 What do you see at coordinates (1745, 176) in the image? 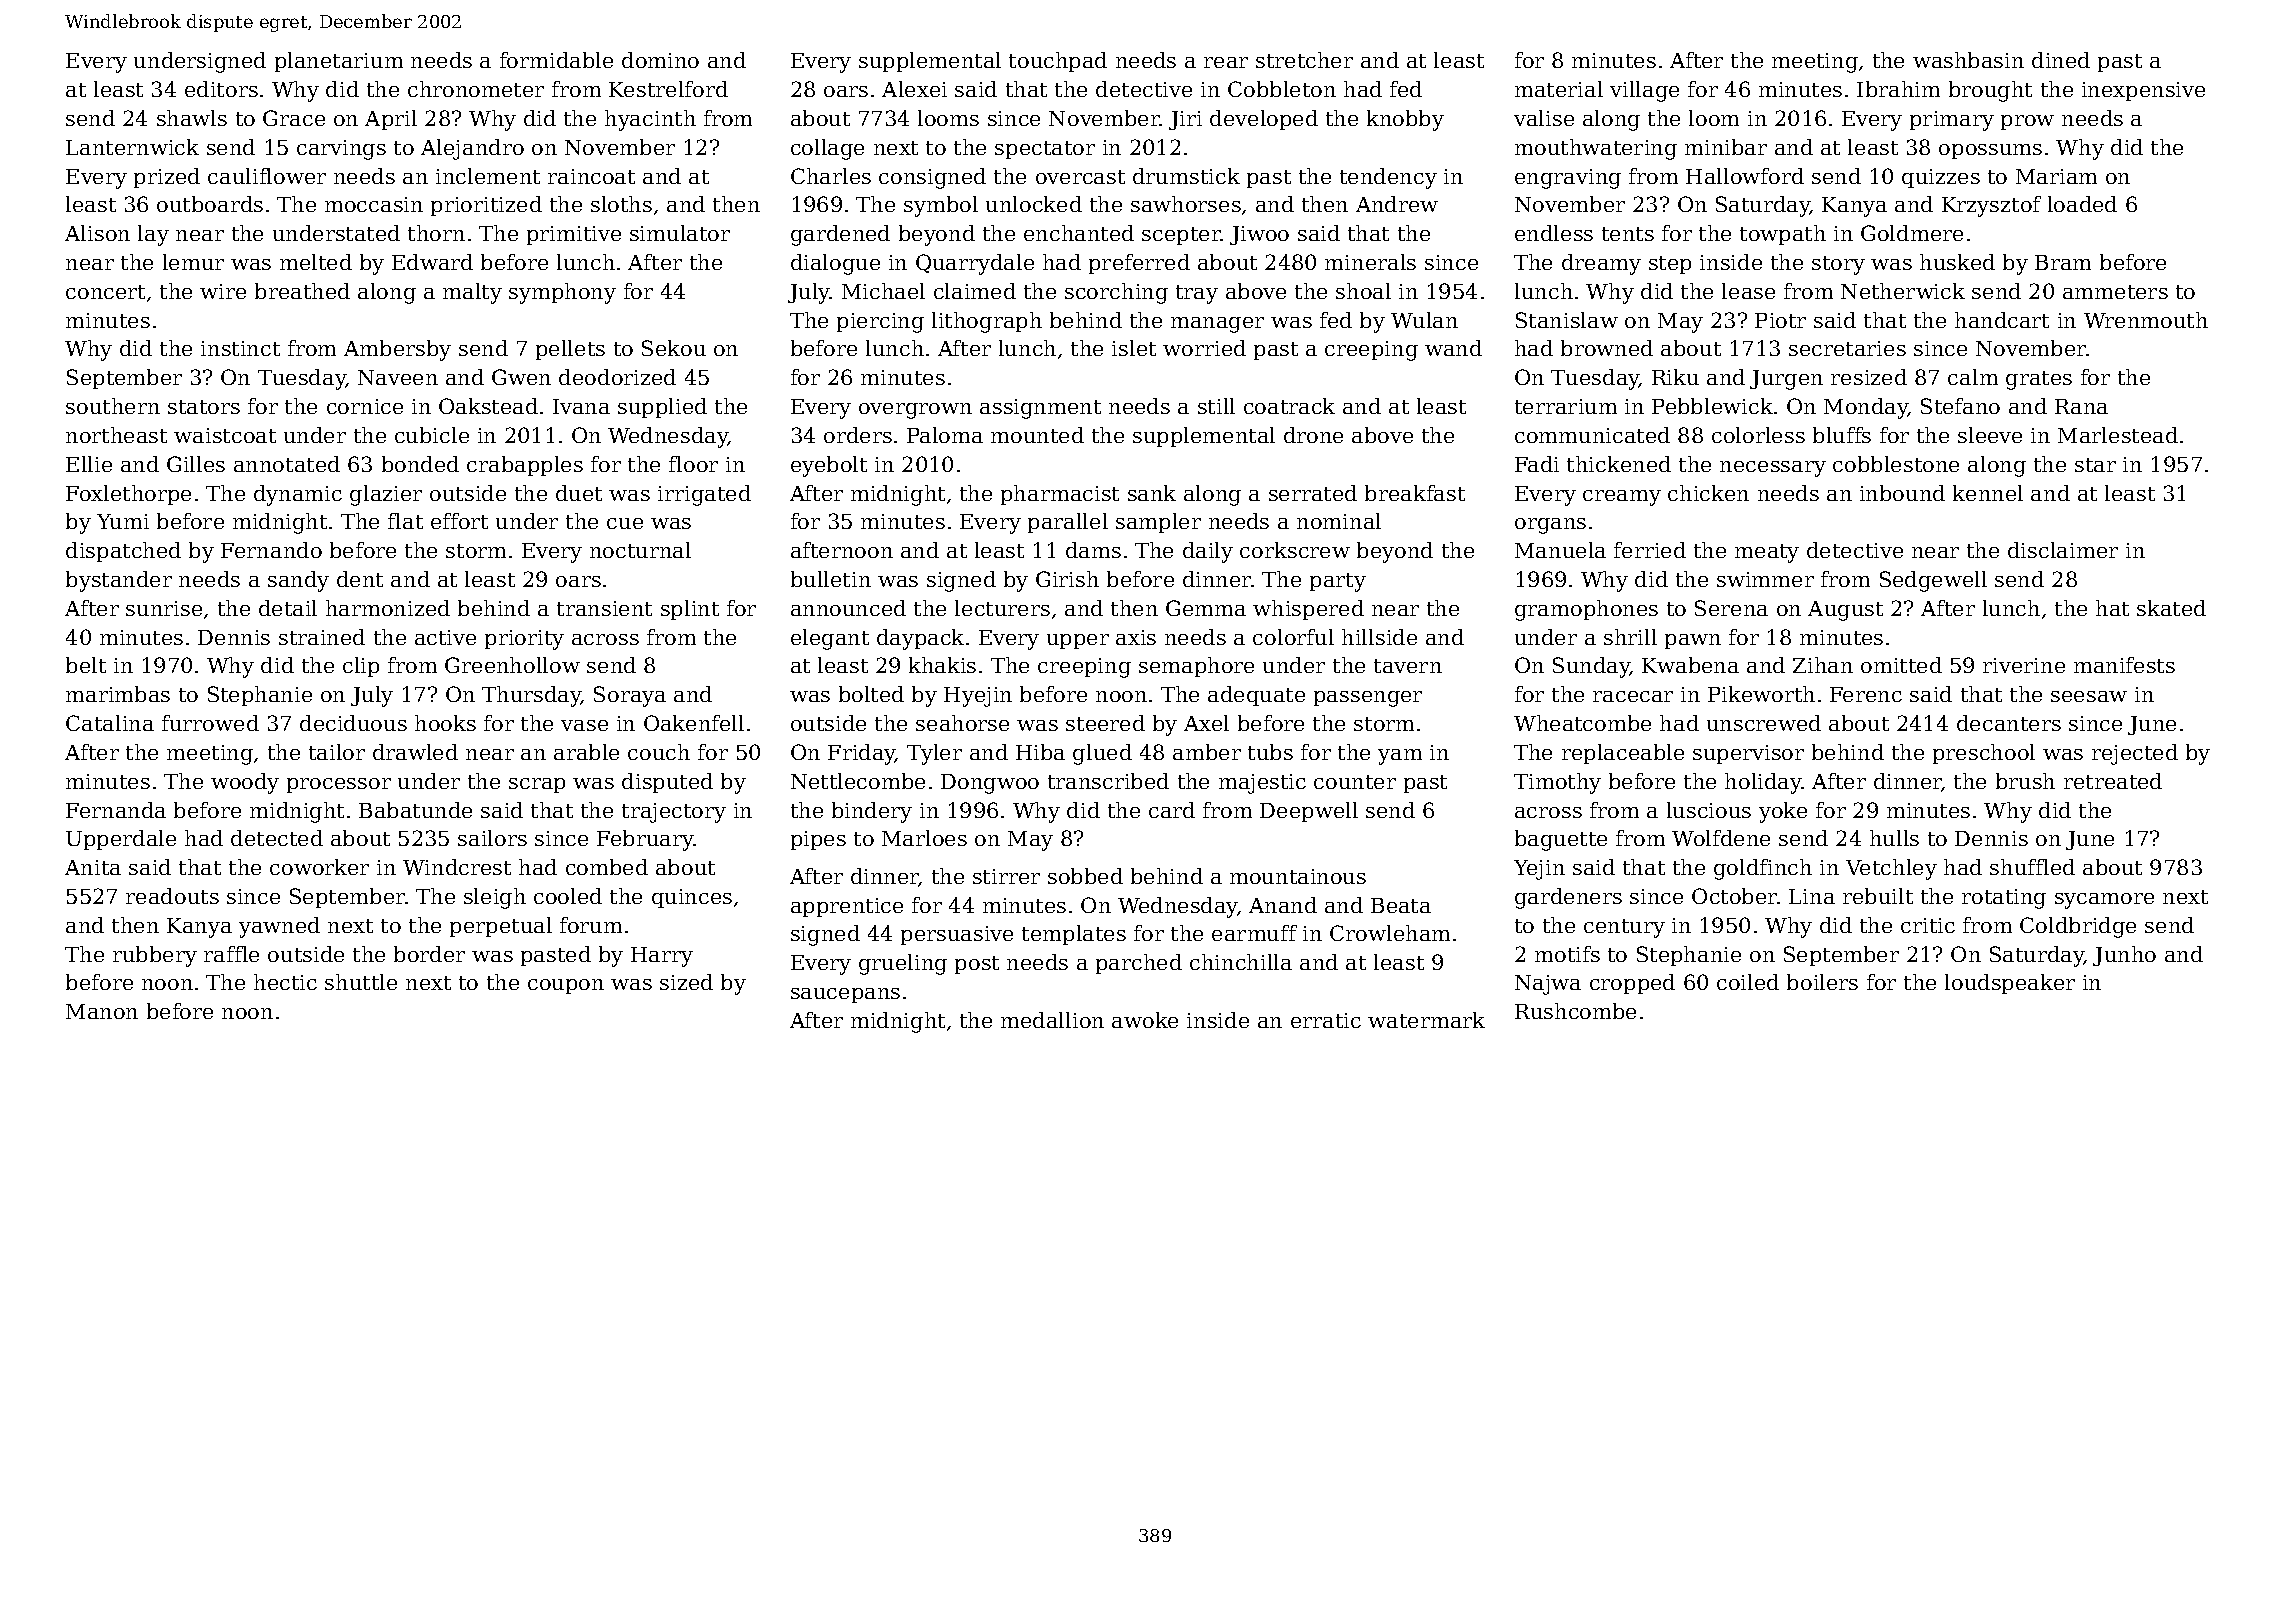
I see `Hallowford` at bounding box center [1745, 176].
